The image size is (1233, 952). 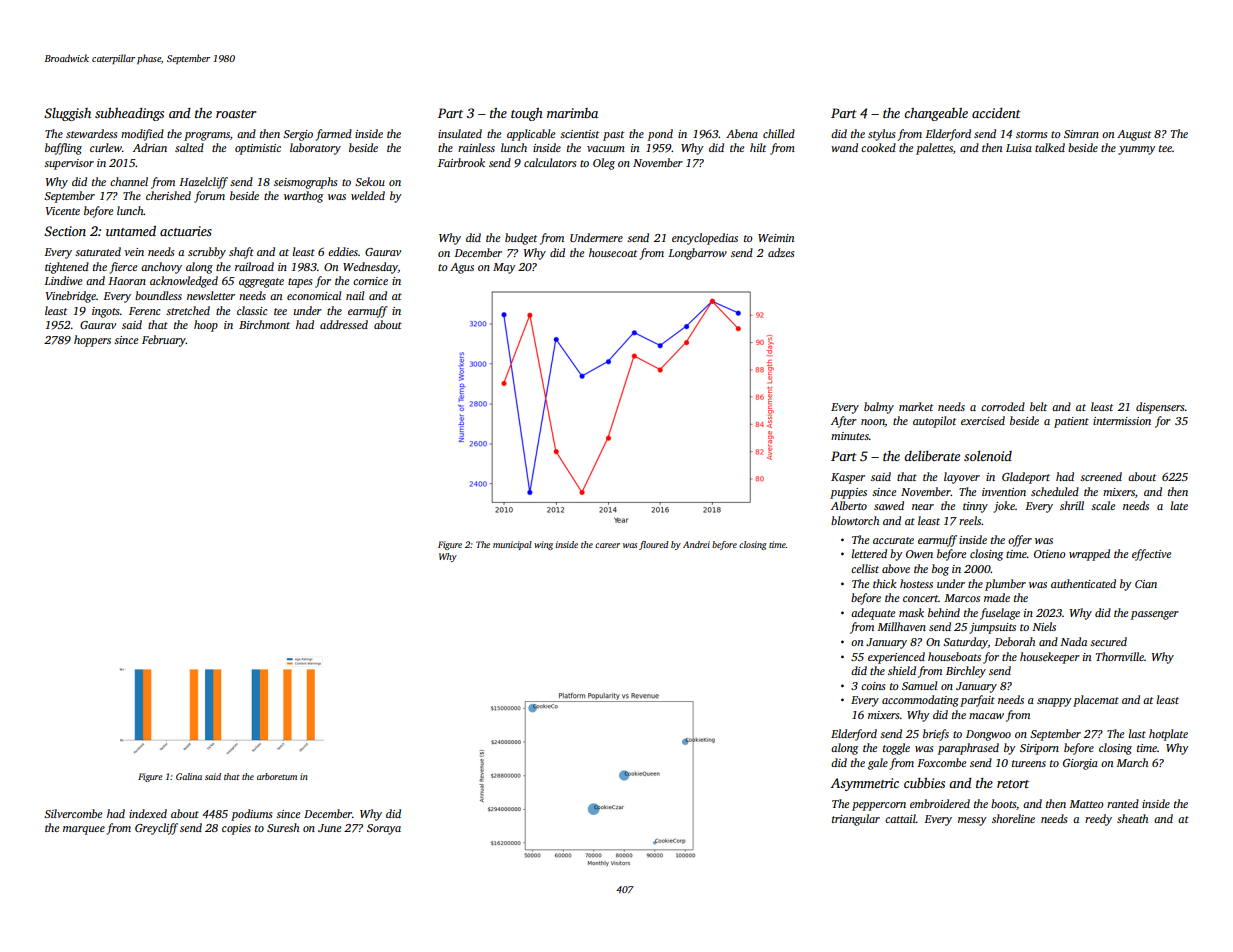 What do you see at coordinates (604, 164) in the image?
I see `Oleg` at bounding box center [604, 164].
